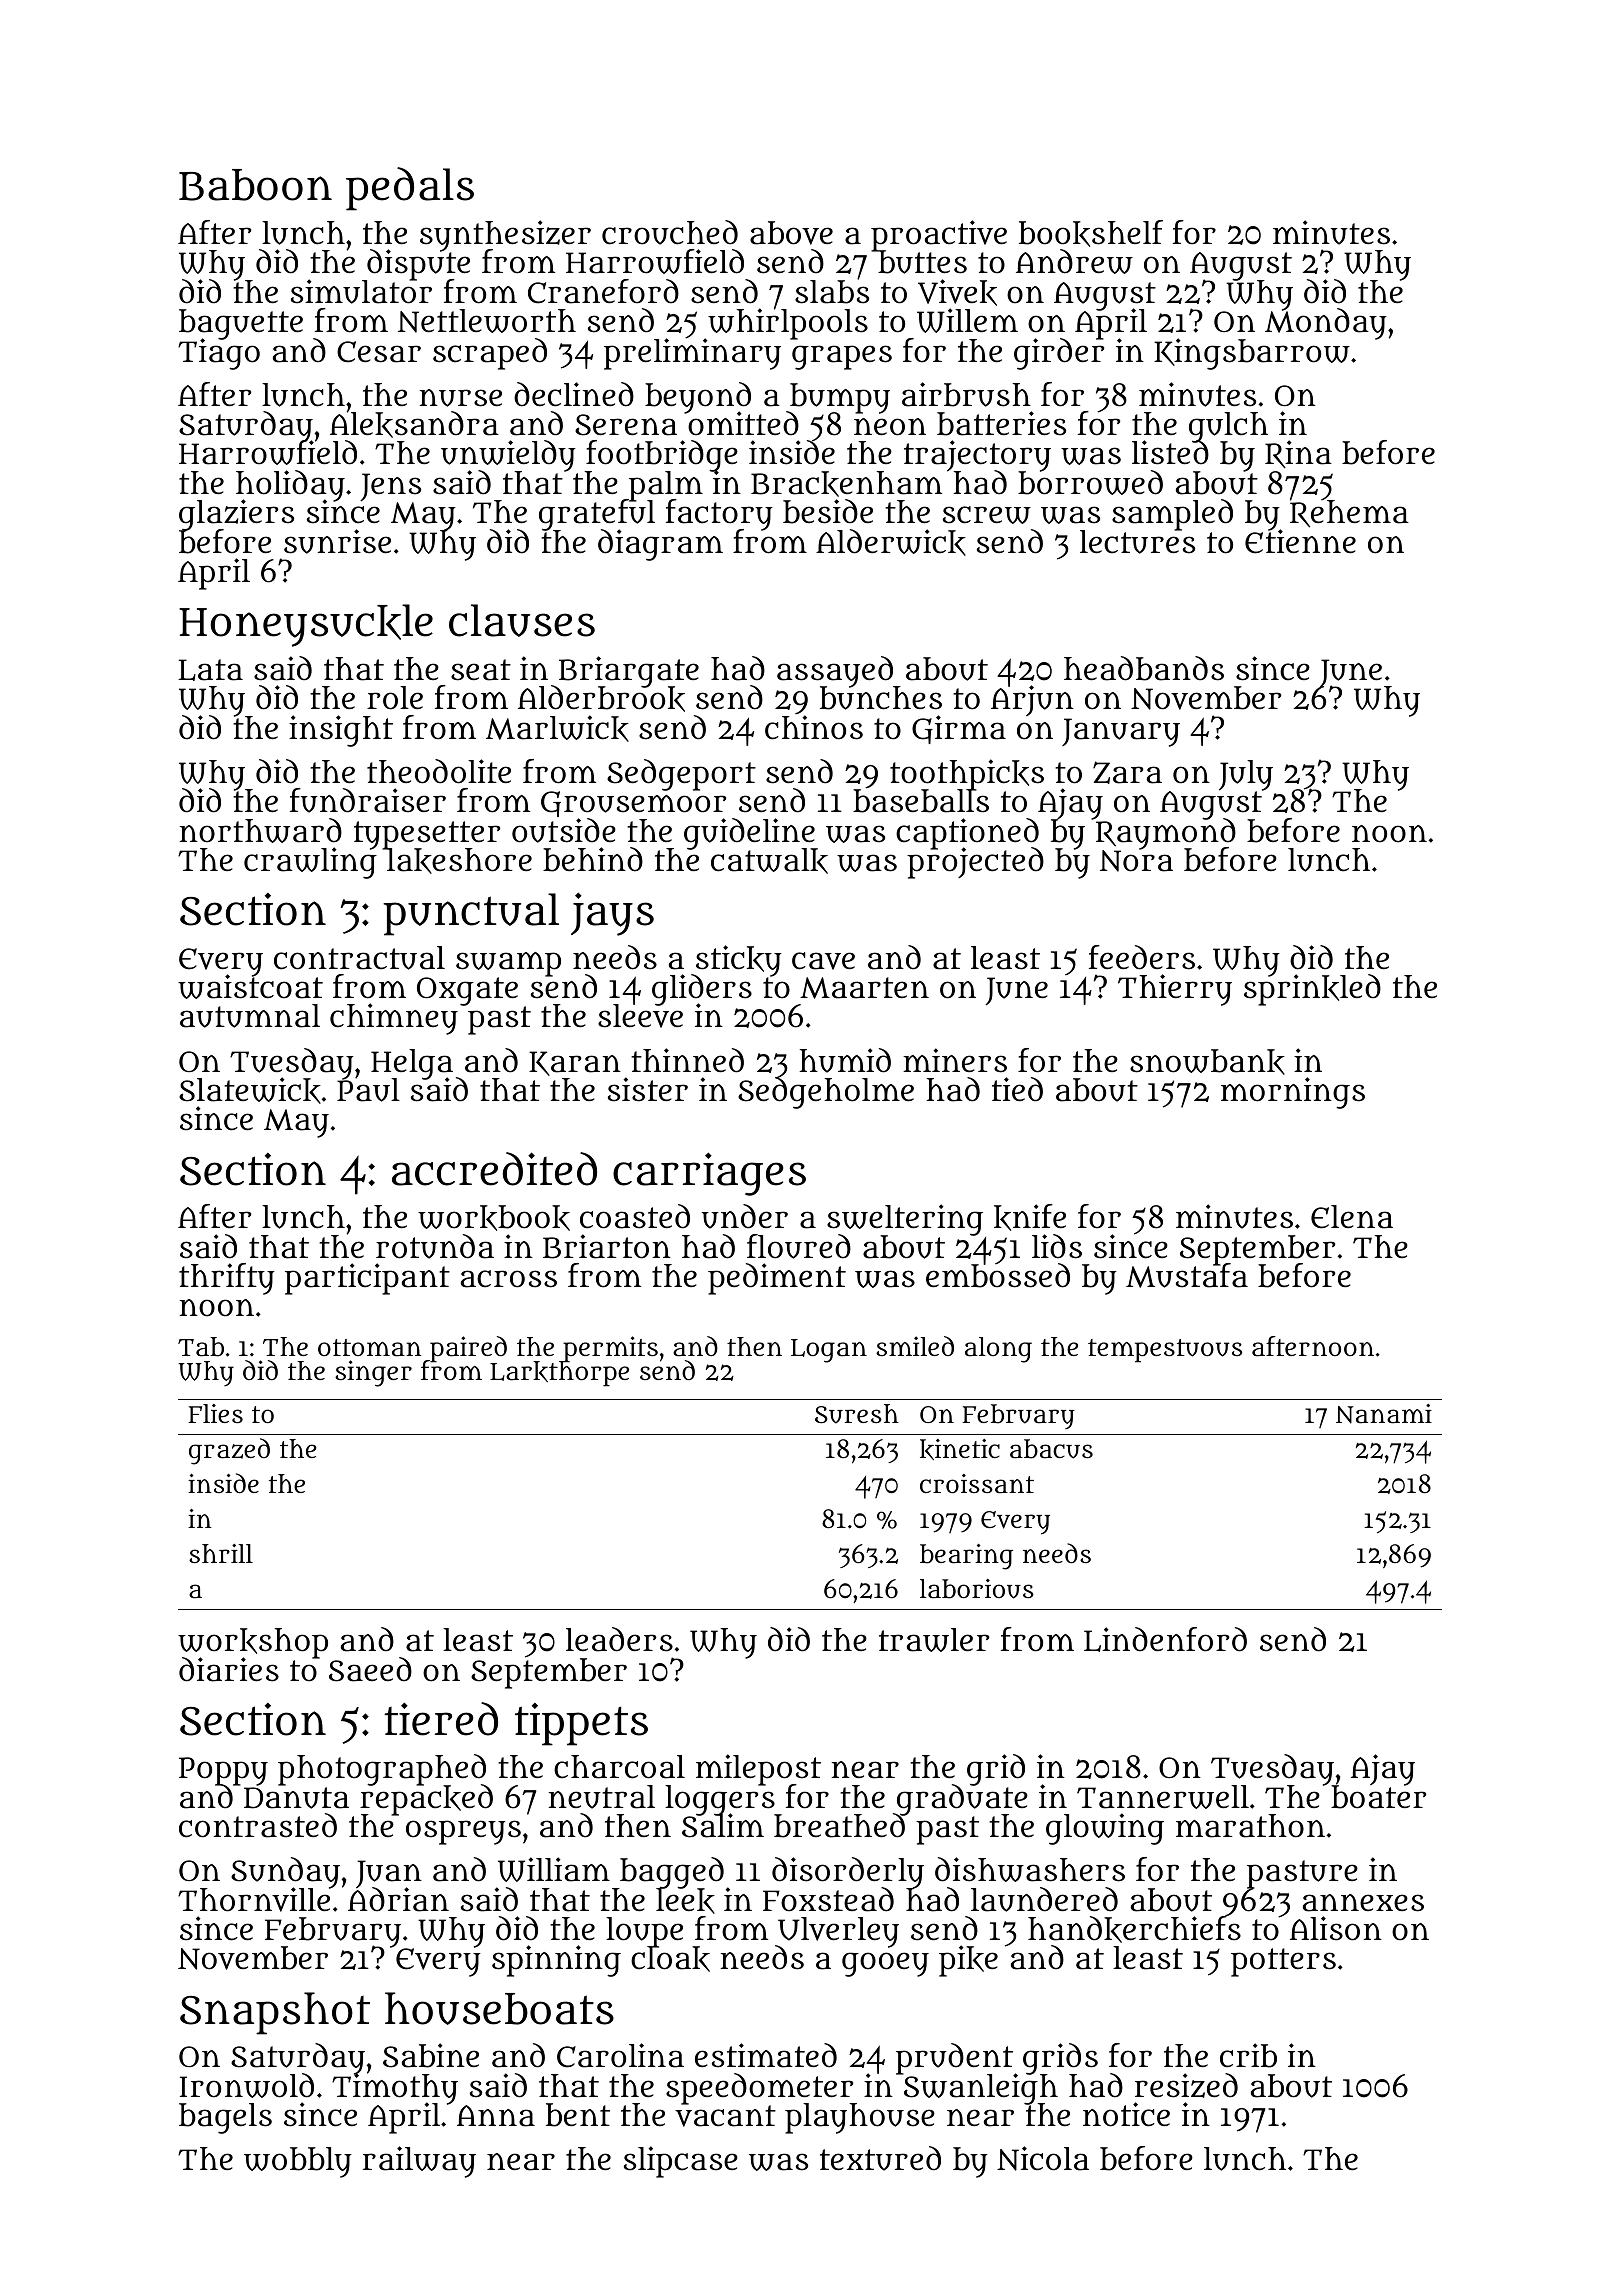 This image has height=2292, width=1620. What do you see at coordinates (633, 804) in the image?
I see `Grousemoor` at bounding box center [633, 804].
